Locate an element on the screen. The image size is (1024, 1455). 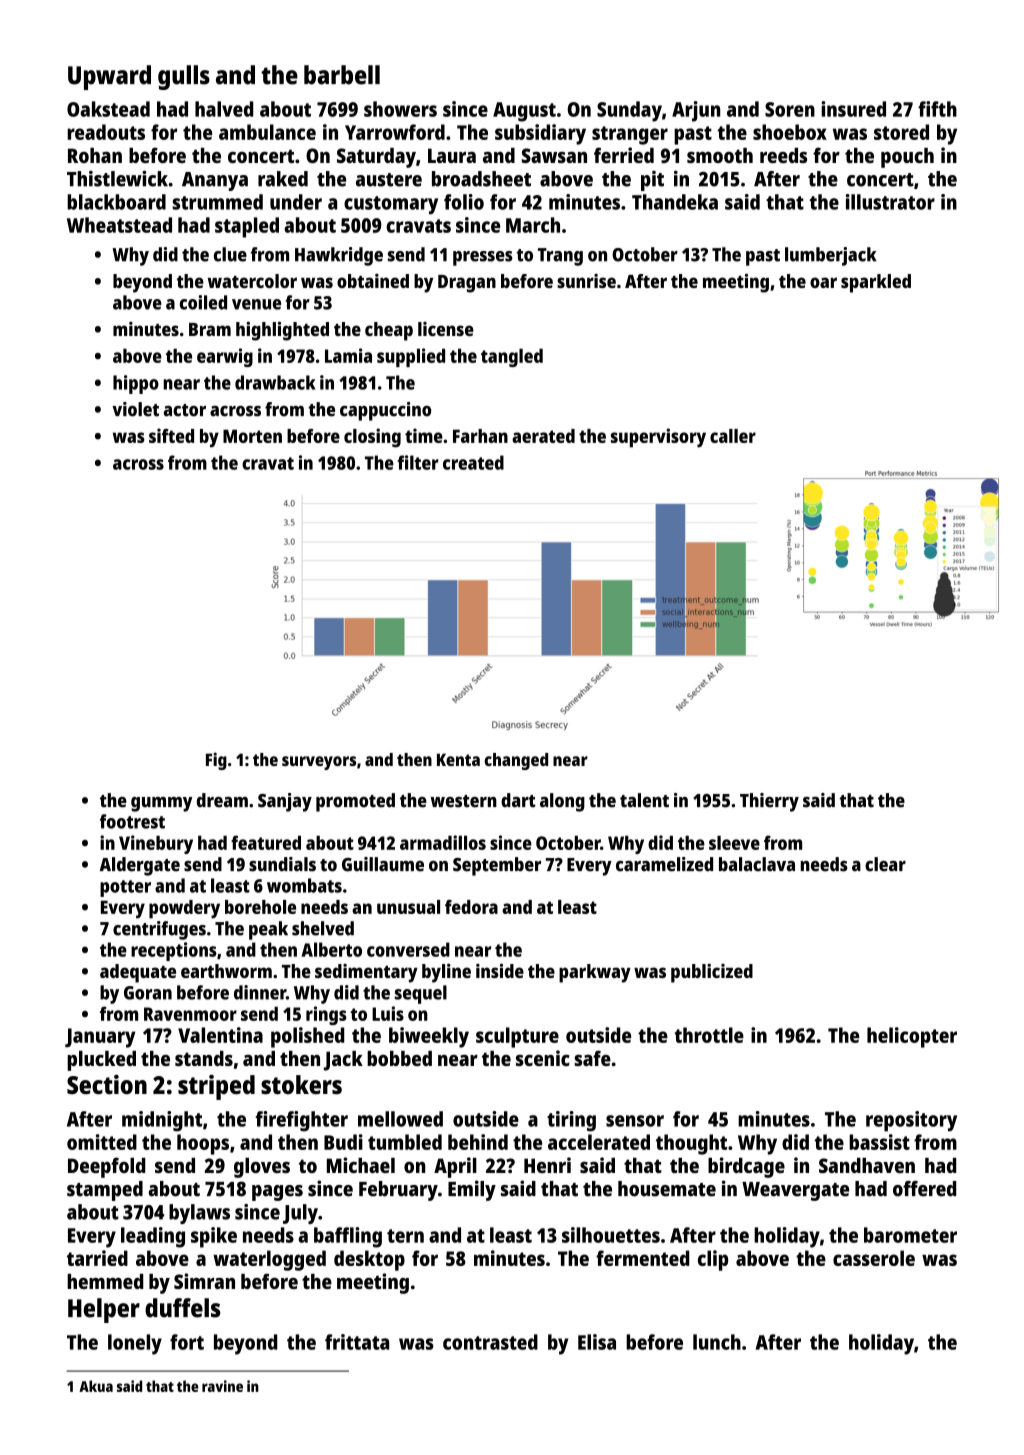
Helper is located at coordinates (104, 1310).
